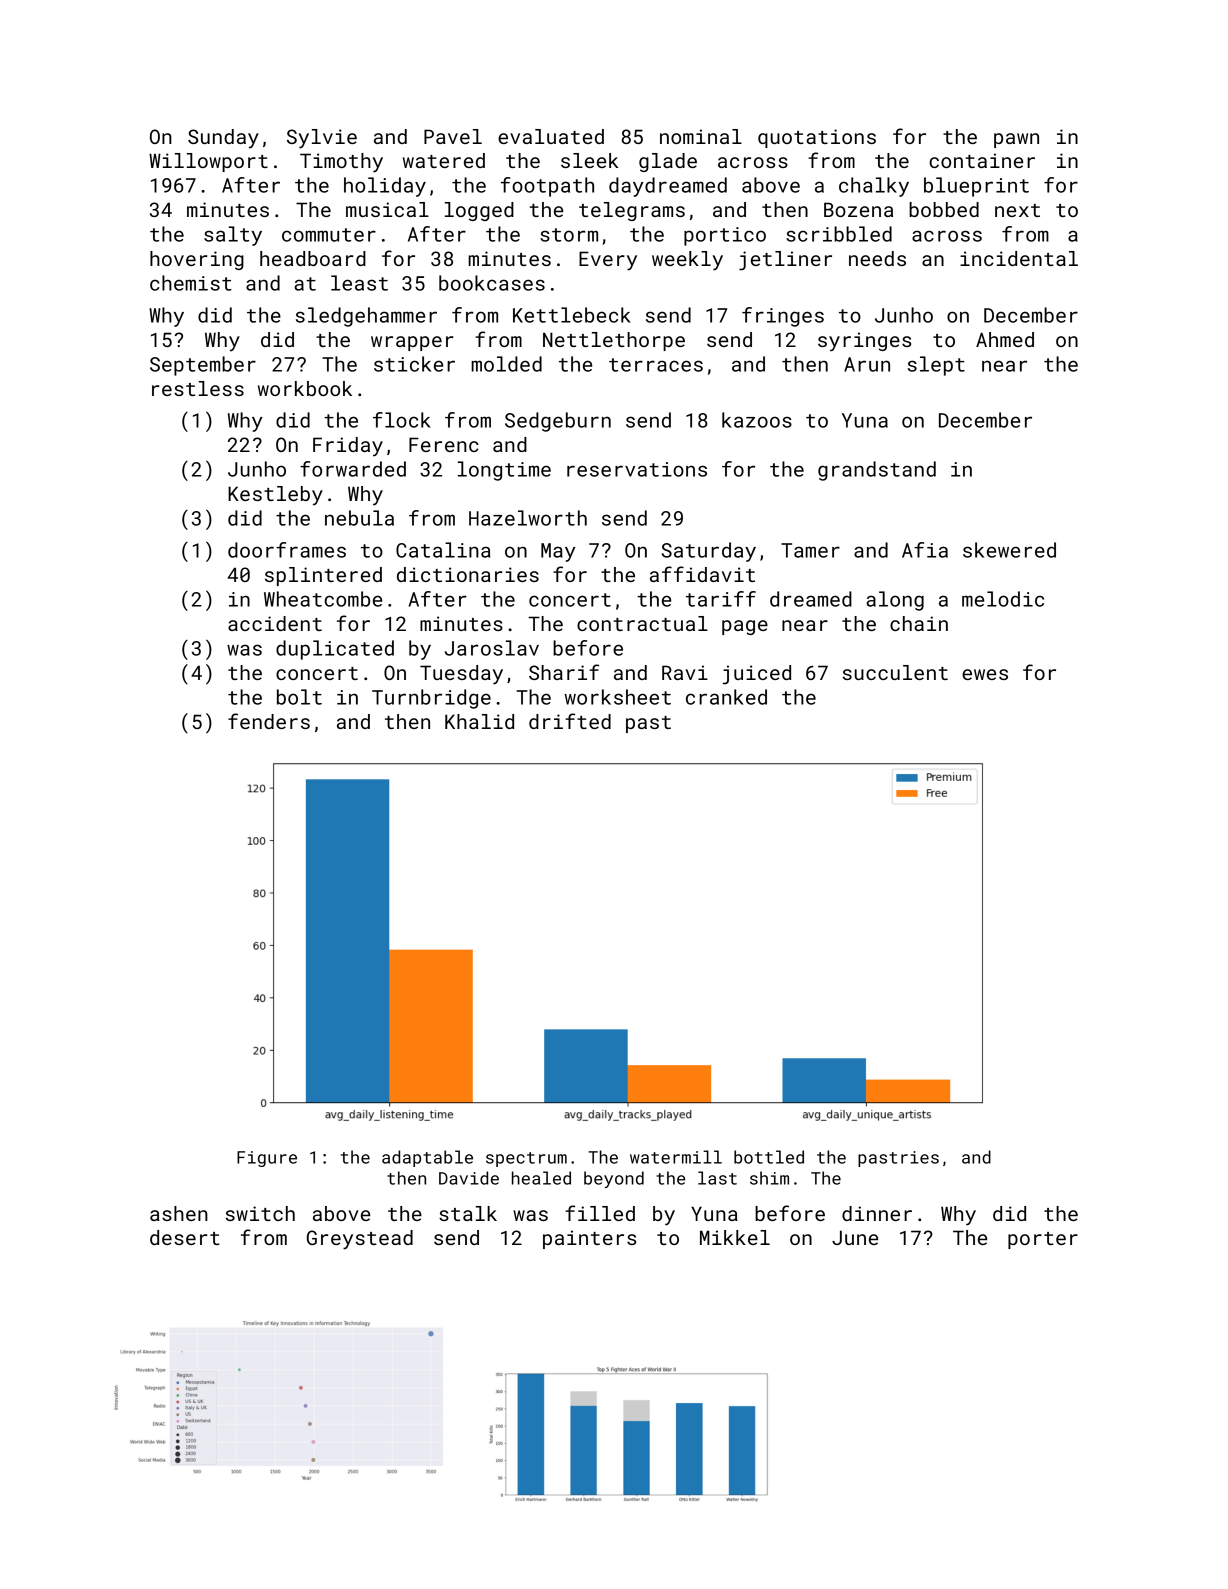 Image resolution: width=1228 pixels, height=1589 pixels. I want to click on nominal, so click(701, 136).
